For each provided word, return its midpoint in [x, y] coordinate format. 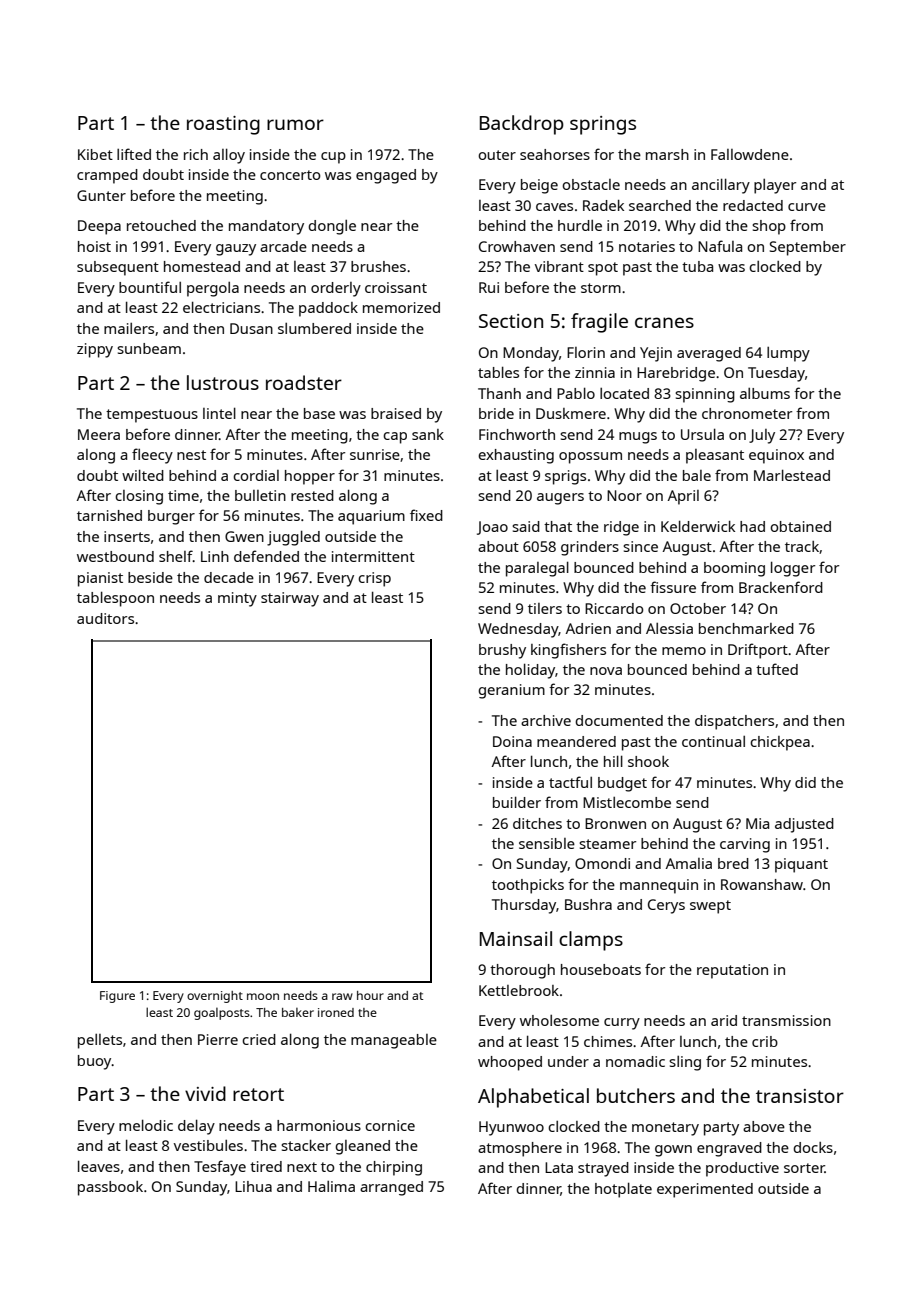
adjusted [804, 825]
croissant [396, 287]
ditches [537, 823]
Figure [117, 997]
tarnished [109, 515]
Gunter [101, 195]
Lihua [253, 1186]
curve [807, 207]
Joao [492, 528]
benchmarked [746, 628]
